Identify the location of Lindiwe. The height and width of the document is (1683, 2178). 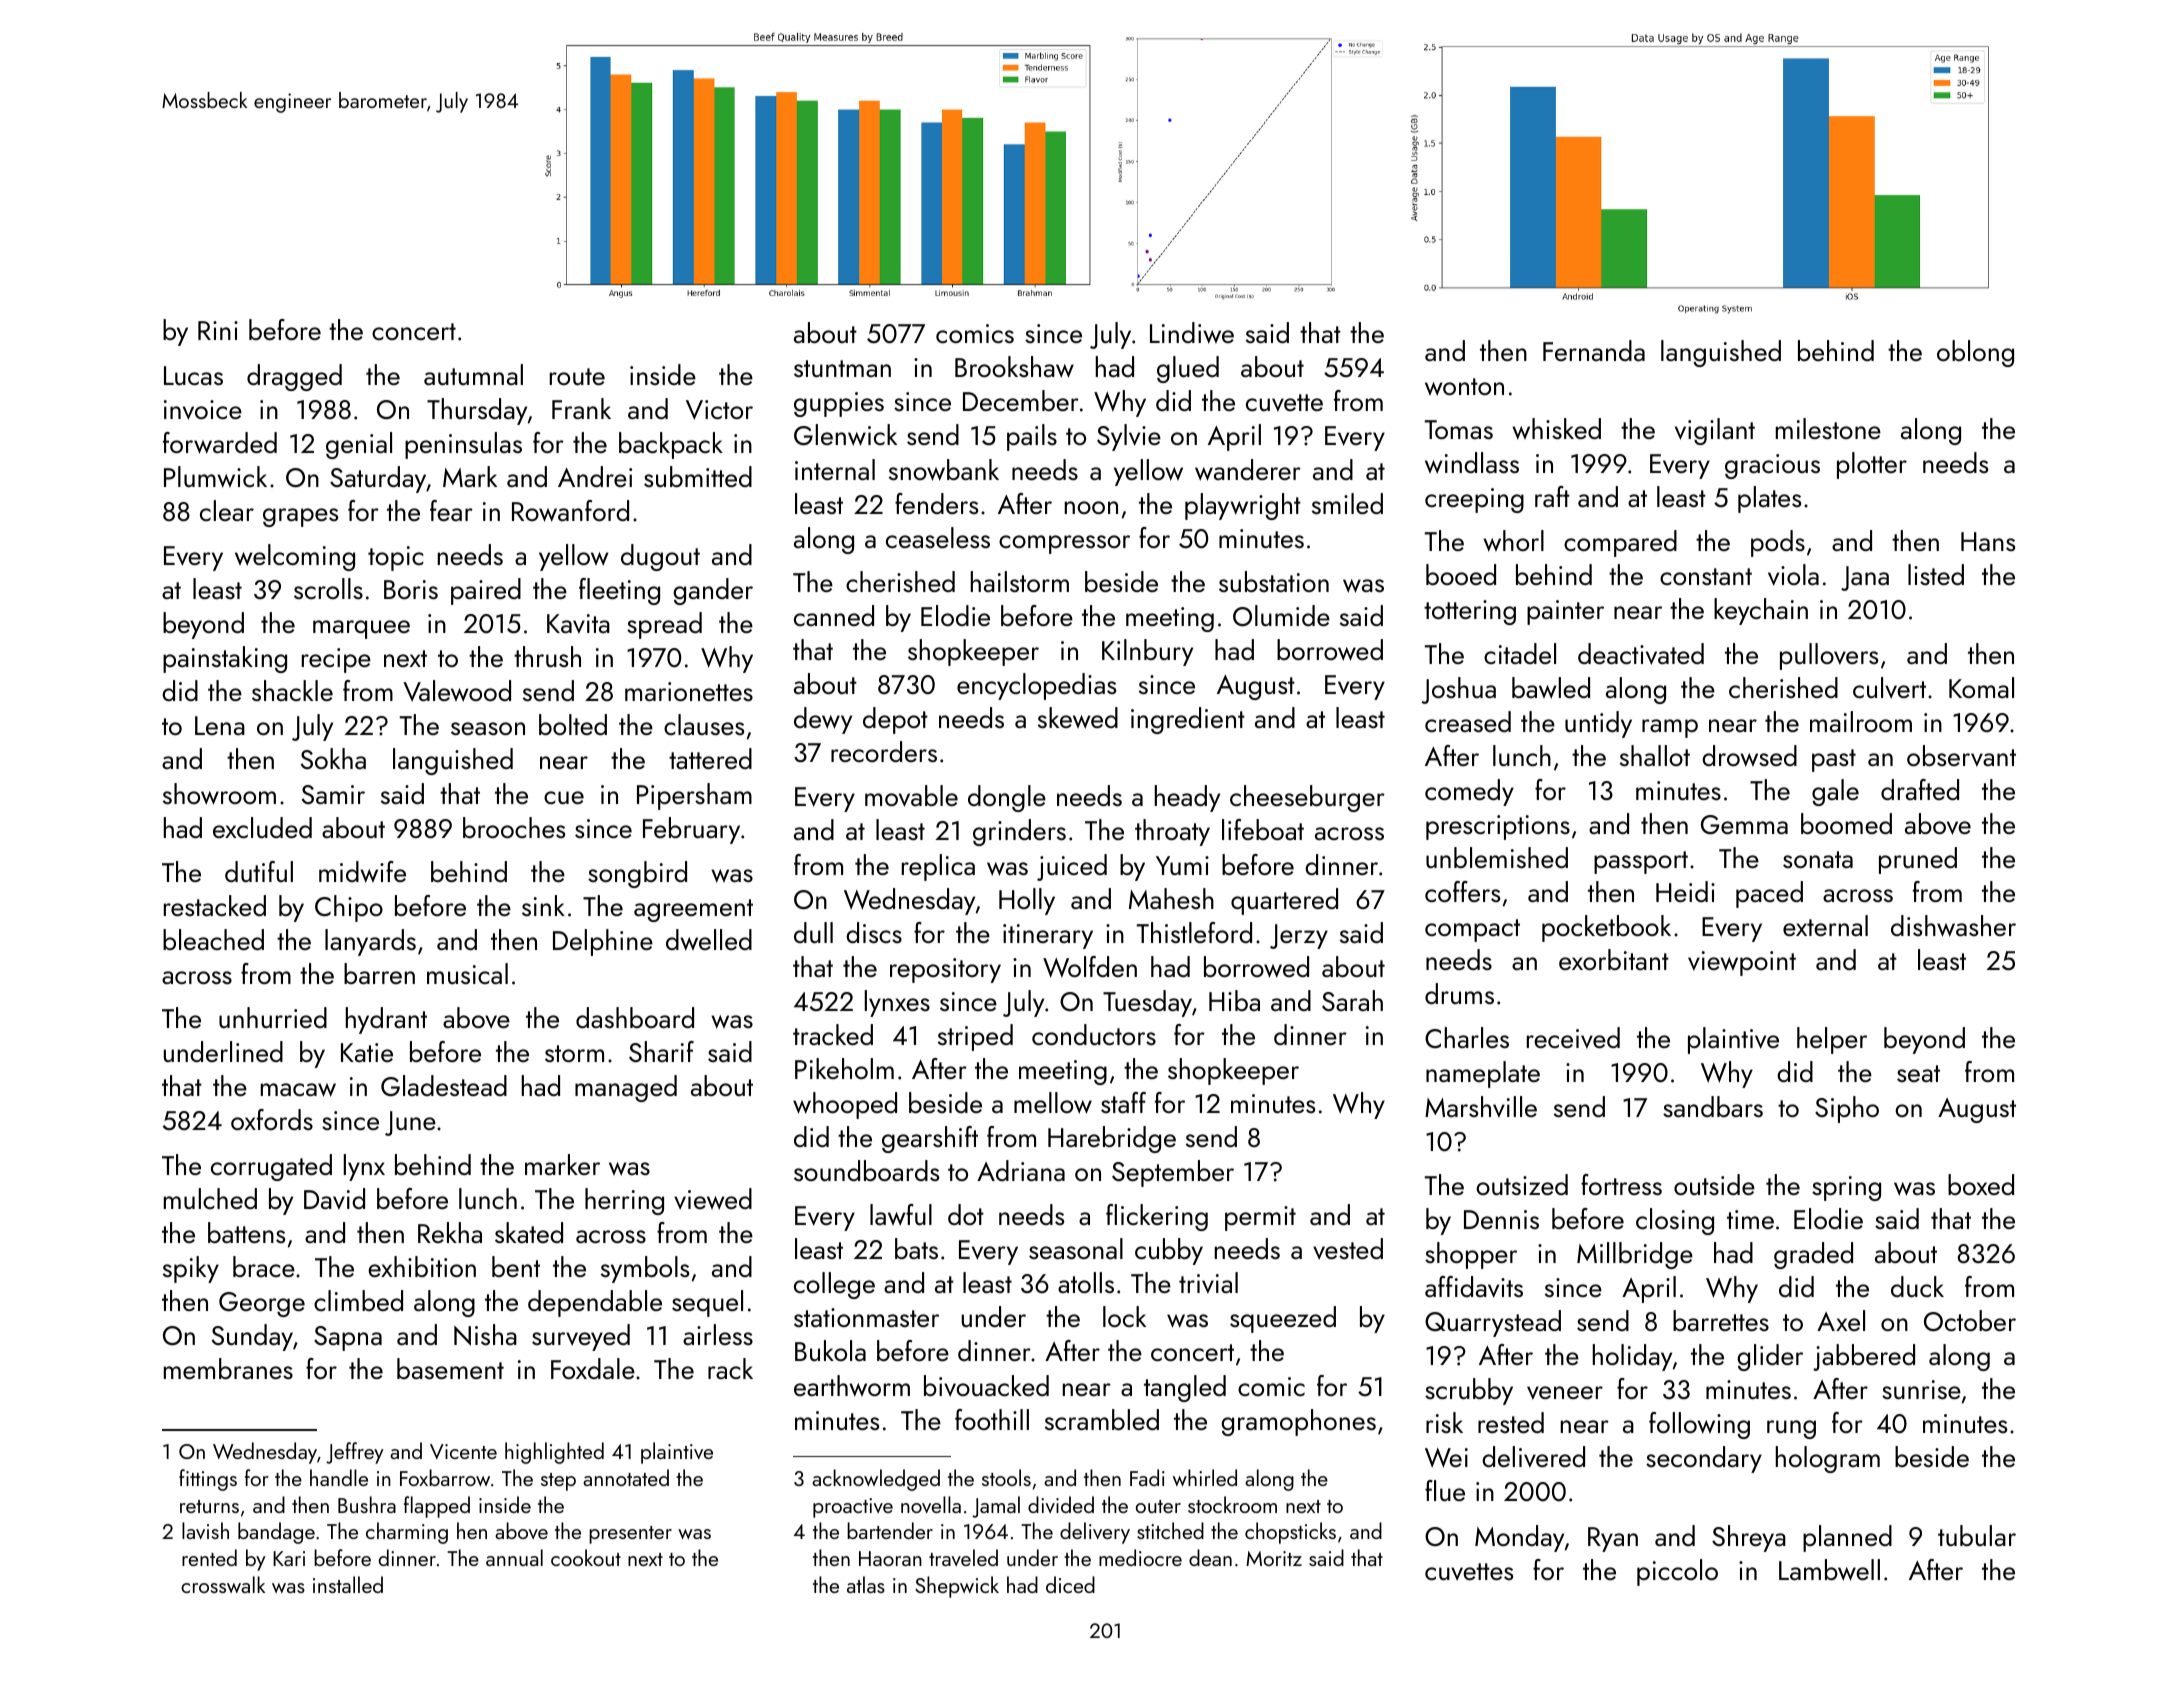
(1192, 333).
